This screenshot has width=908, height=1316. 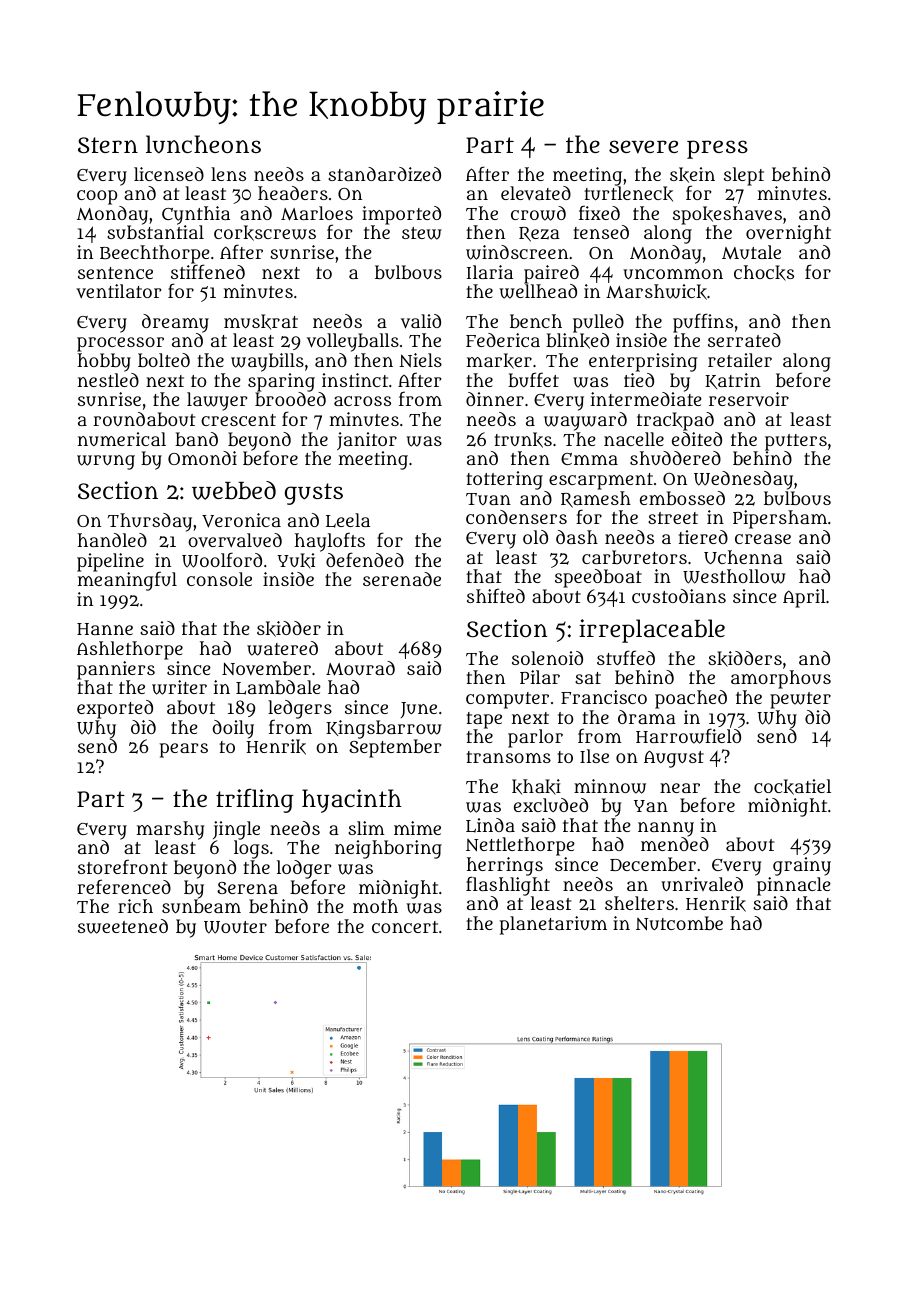 What do you see at coordinates (647, 717) in the screenshot?
I see `drama` at bounding box center [647, 717].
